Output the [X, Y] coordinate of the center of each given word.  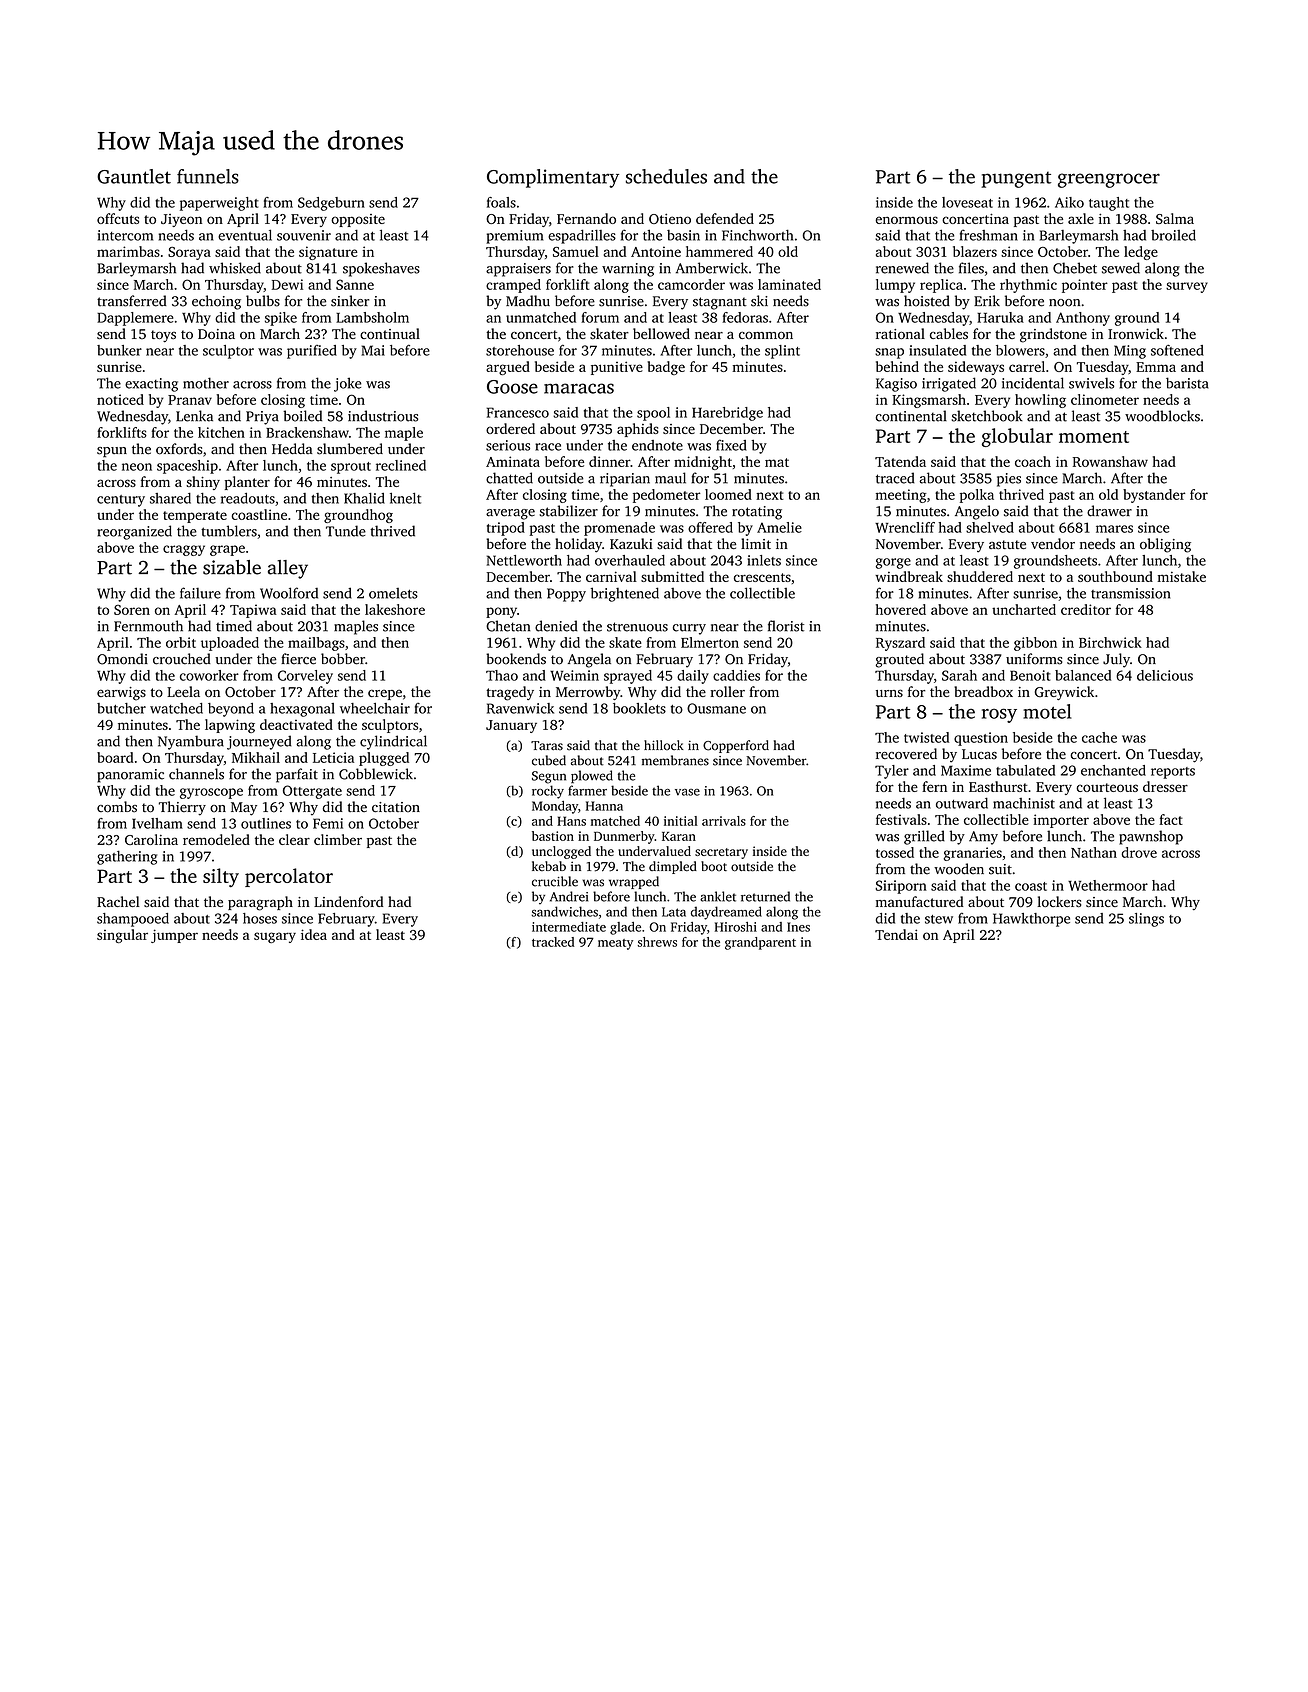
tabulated [1025, 770]
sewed [1121, 268]
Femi [328, 823]
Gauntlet [134, 176]
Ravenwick [520, 708]
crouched [182, 659]
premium [514, 237]
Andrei [569, 896]
